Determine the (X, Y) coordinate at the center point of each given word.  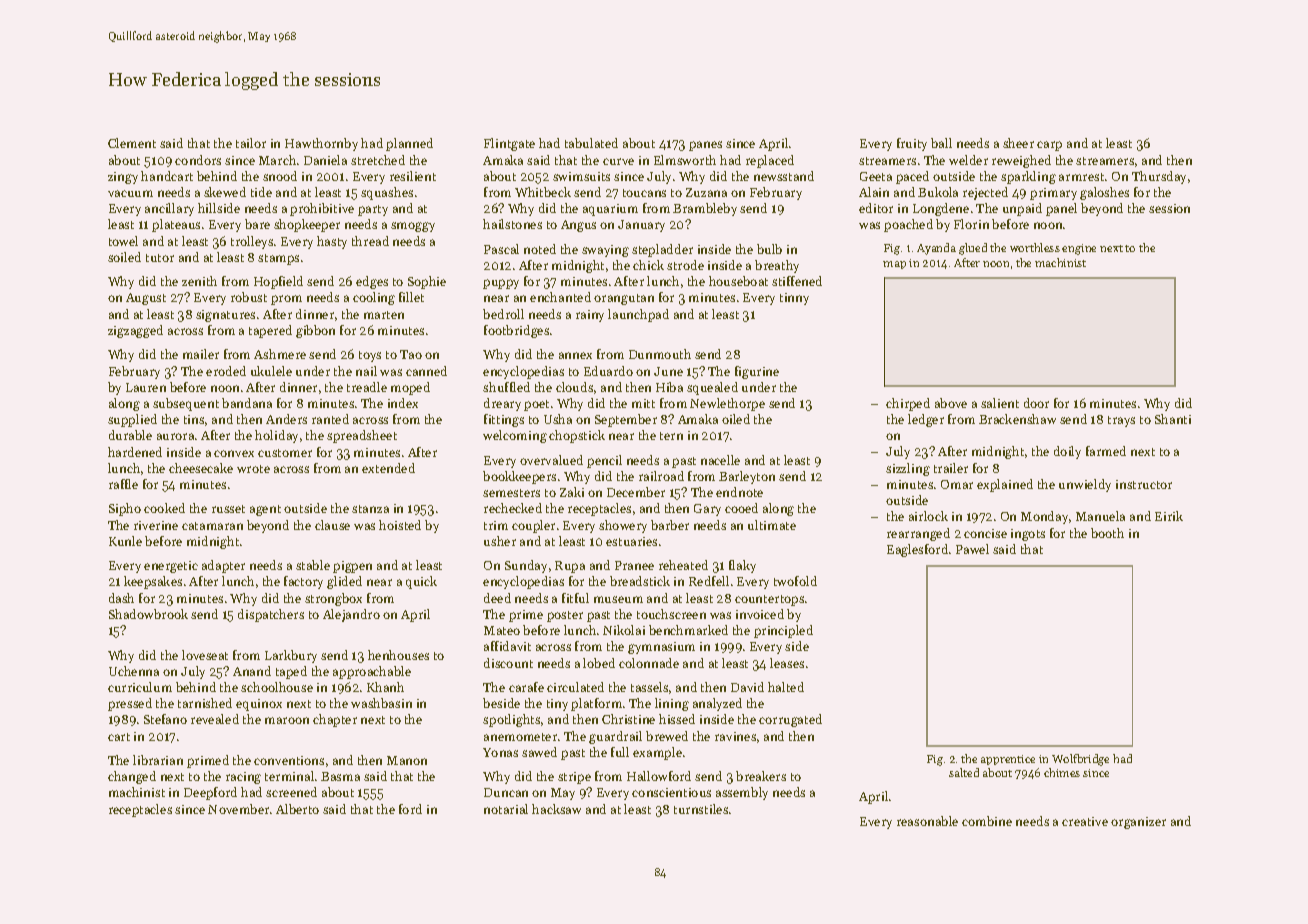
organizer (1138, 823)
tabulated (591, 143)
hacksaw (556, 809)
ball (941, 143)
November (238, 809)
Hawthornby (321, 144)
